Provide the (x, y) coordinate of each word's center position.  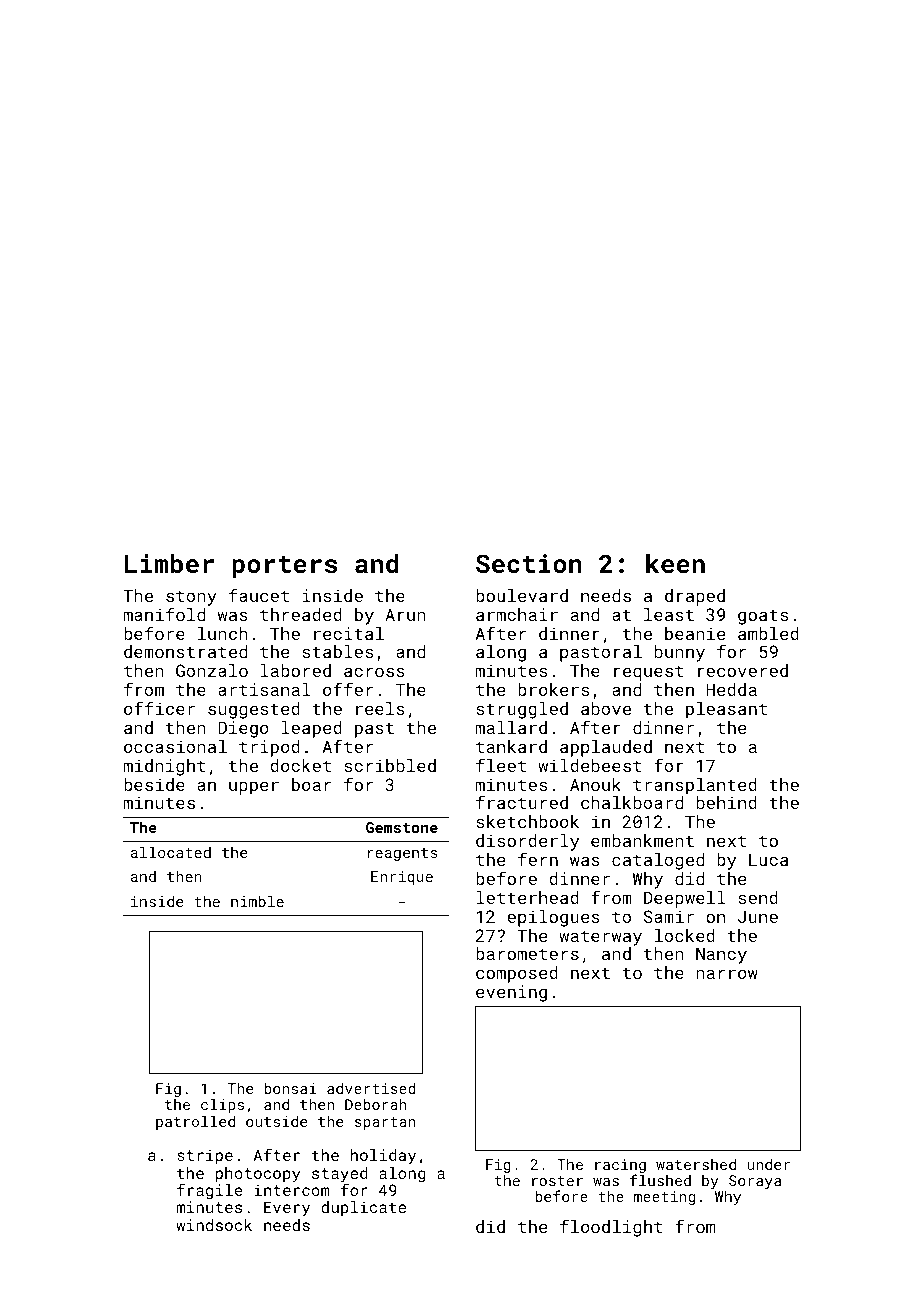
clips (222, 1105)
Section (529, 563)
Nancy (721, 955)
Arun (405, 614)
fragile (210, 1191)
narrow (727, 974)
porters (284, 567)
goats (763, 617)
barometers (527, 953)
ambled (768, 633)
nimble (257, 901)
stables (337, 651)
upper (254, 788)
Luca (768, 859)
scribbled (390, 765)
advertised (371, 1088)
